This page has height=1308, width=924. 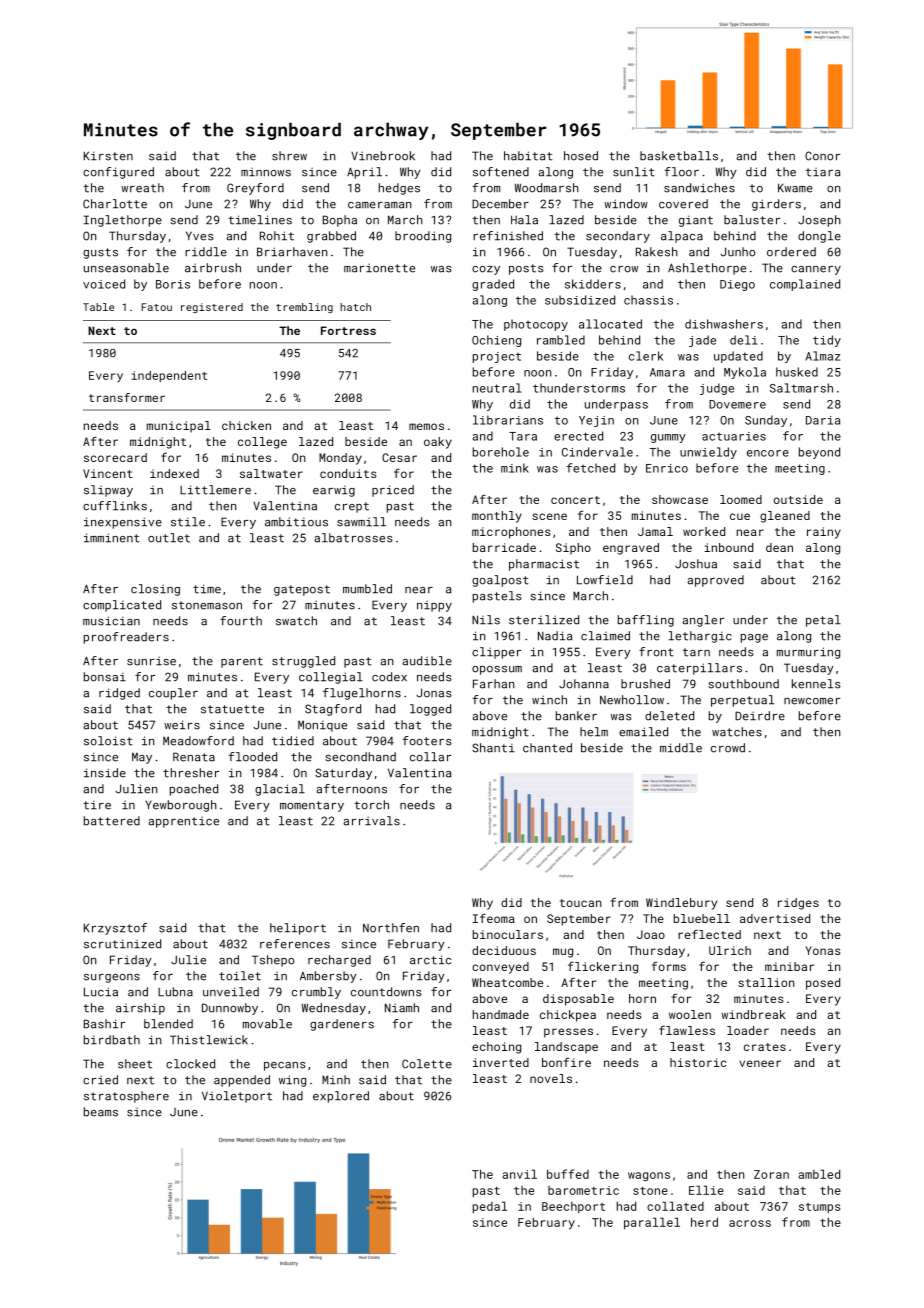 What do you see at coordinates (427, 661) in the page?
I see `audible` at bounding box center [427, 661].
